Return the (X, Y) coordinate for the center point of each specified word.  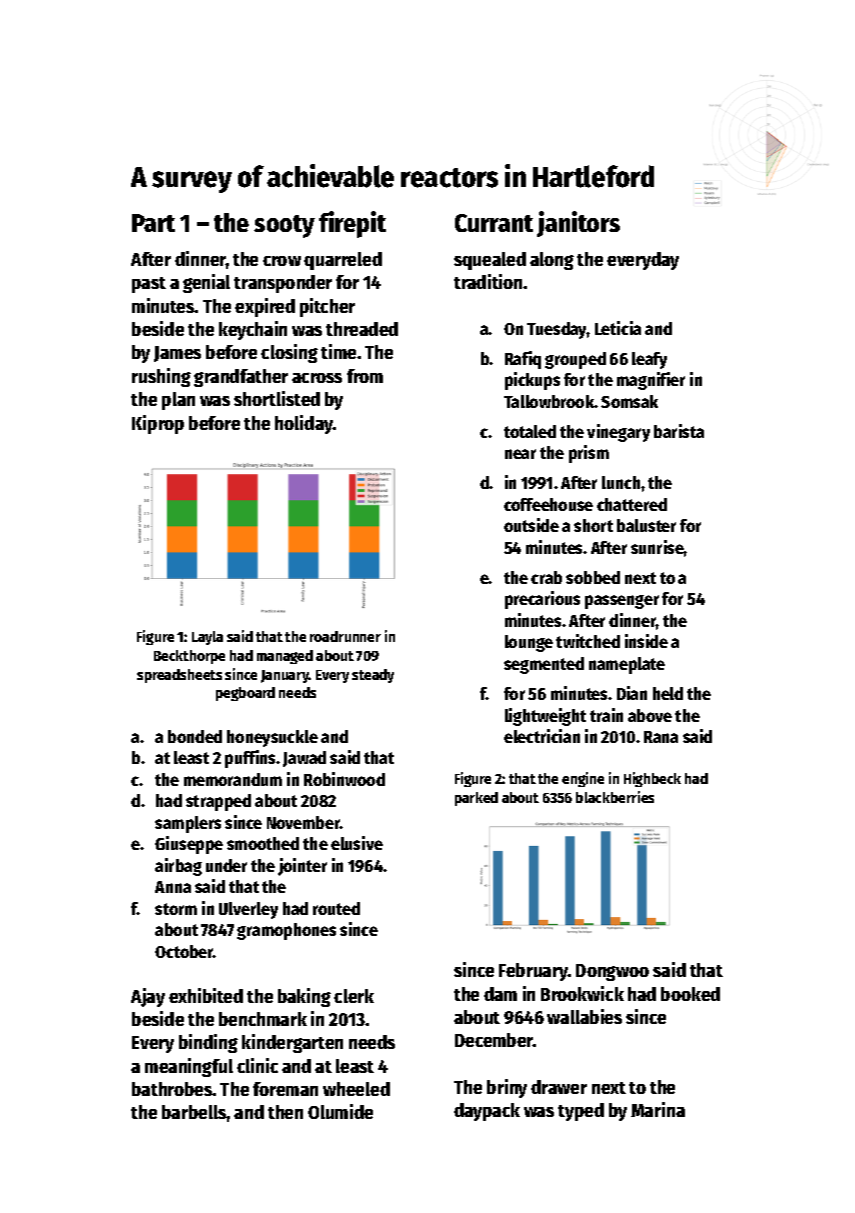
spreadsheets (179, 676)
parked (476, 799)
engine (583, 779)
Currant (494, 223)
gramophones (286, 931)
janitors (578, 224)
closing (289, 353)
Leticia (618, 328)
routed (336, 908)
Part (153, 223)
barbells (194, 1112)
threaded (362, 329)
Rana (661, 737)
